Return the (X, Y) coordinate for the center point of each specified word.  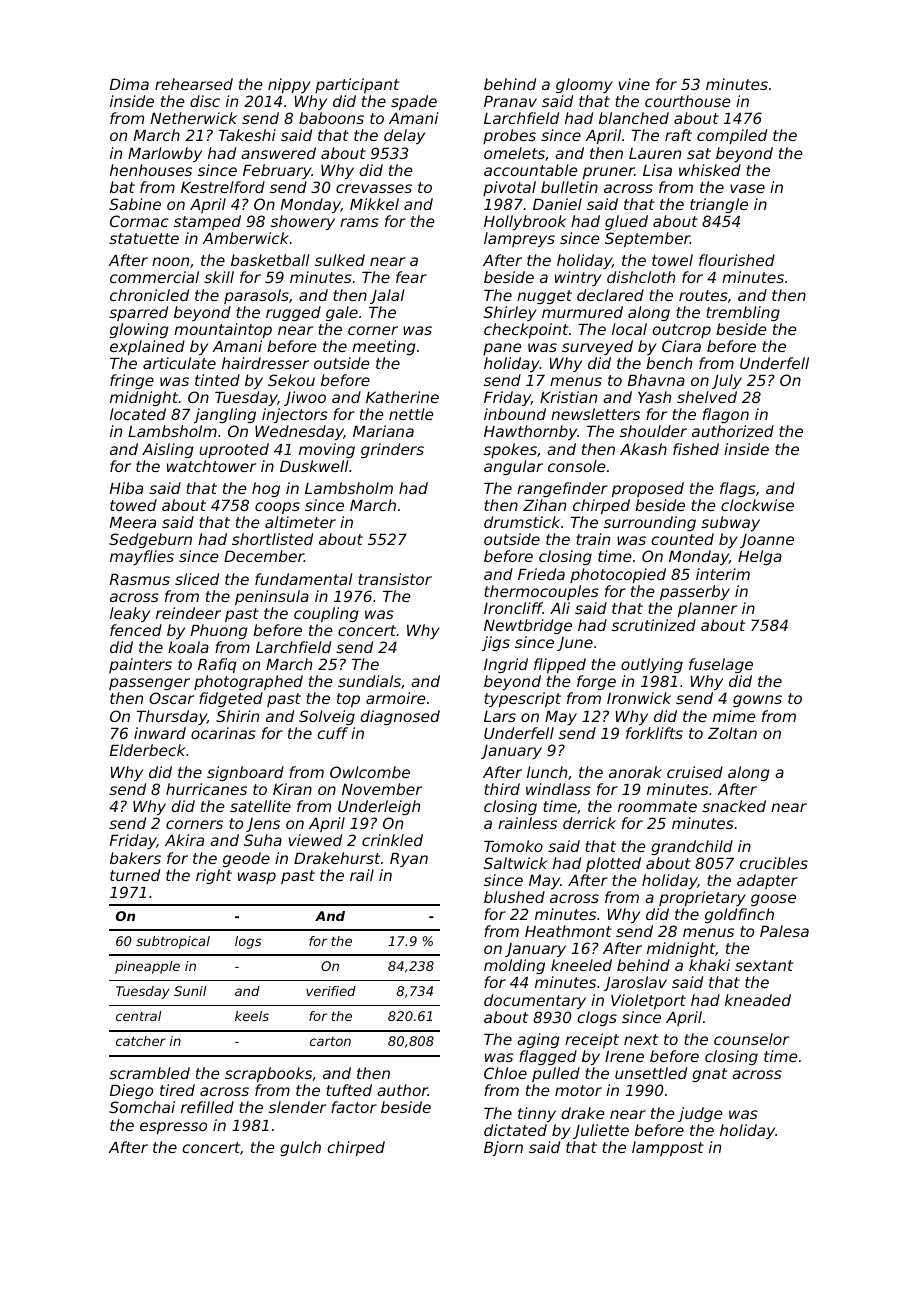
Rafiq (217, 665)
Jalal (387, 296)
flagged (548, 1057)
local (629, 329)
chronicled (149, 295)
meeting (384, 347)
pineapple (147, 967)
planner (707, 609)
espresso (173, 1128)
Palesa (784, 931)
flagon (726, 415)
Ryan (409, 860)
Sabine (135, 204)
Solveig (327, 717)
